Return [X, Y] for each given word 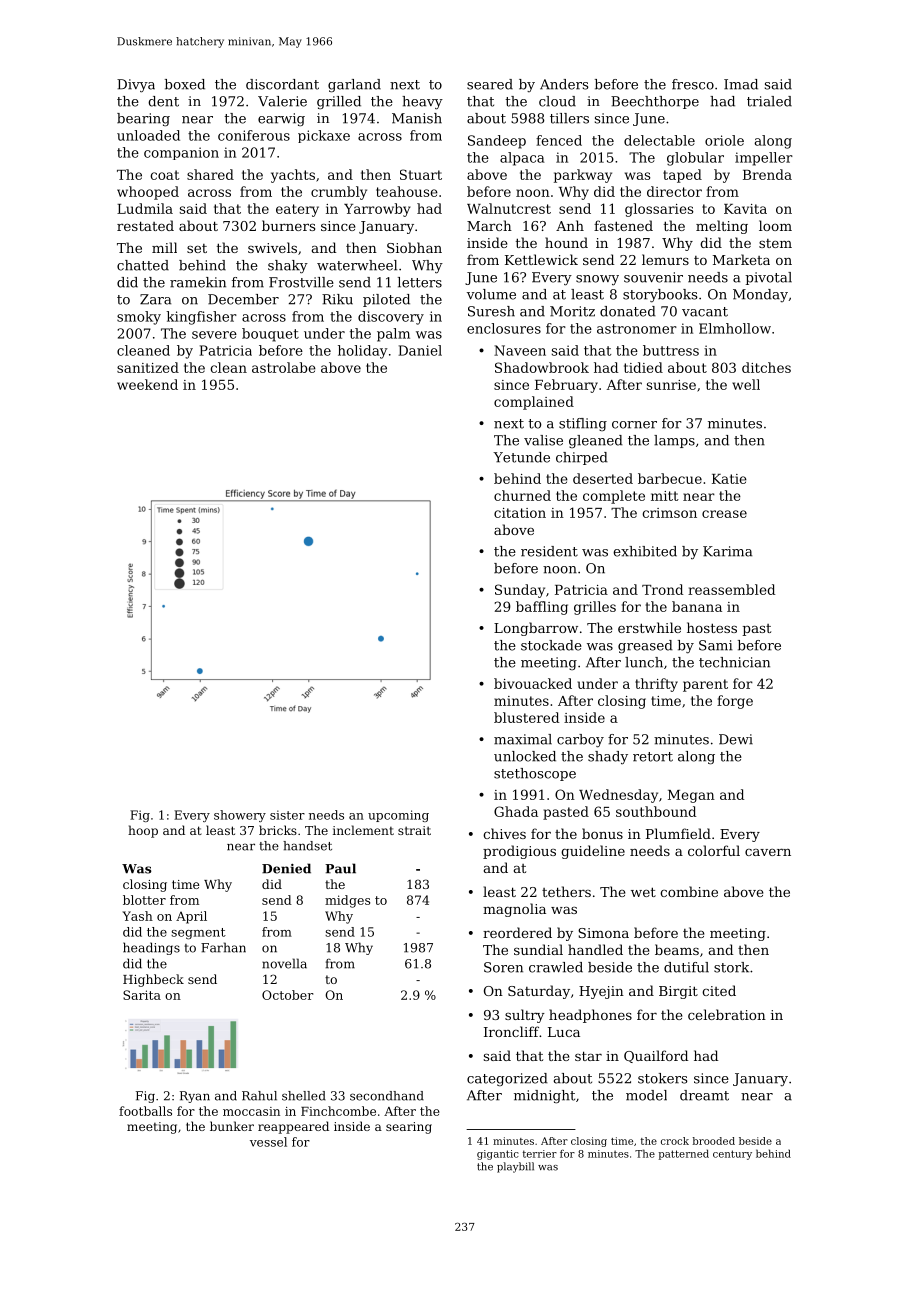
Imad [741, 84]
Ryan [195, 1097]
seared [490, 84]
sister [287, 815]
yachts [293, 176]
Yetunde [521, 457]
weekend [147, 384]
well [746, 384]
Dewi [736, 739]
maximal [523, 739]
